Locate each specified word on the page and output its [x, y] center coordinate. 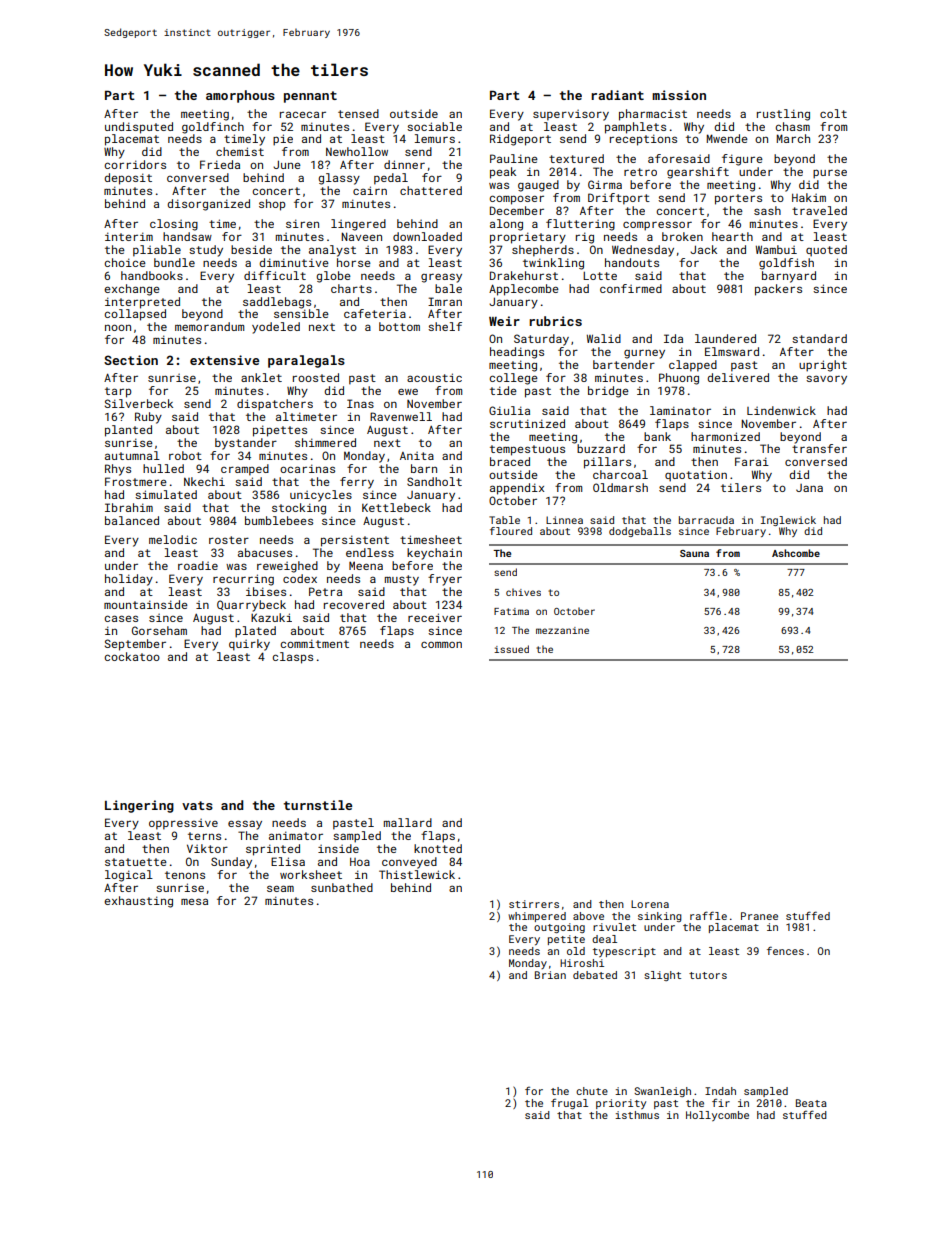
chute [592, 1091]
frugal [569, 1104]
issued [511, 649]
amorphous [240, 96]
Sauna [694, 553]
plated [255, 632]
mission [679, 95]
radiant [617, 95]
